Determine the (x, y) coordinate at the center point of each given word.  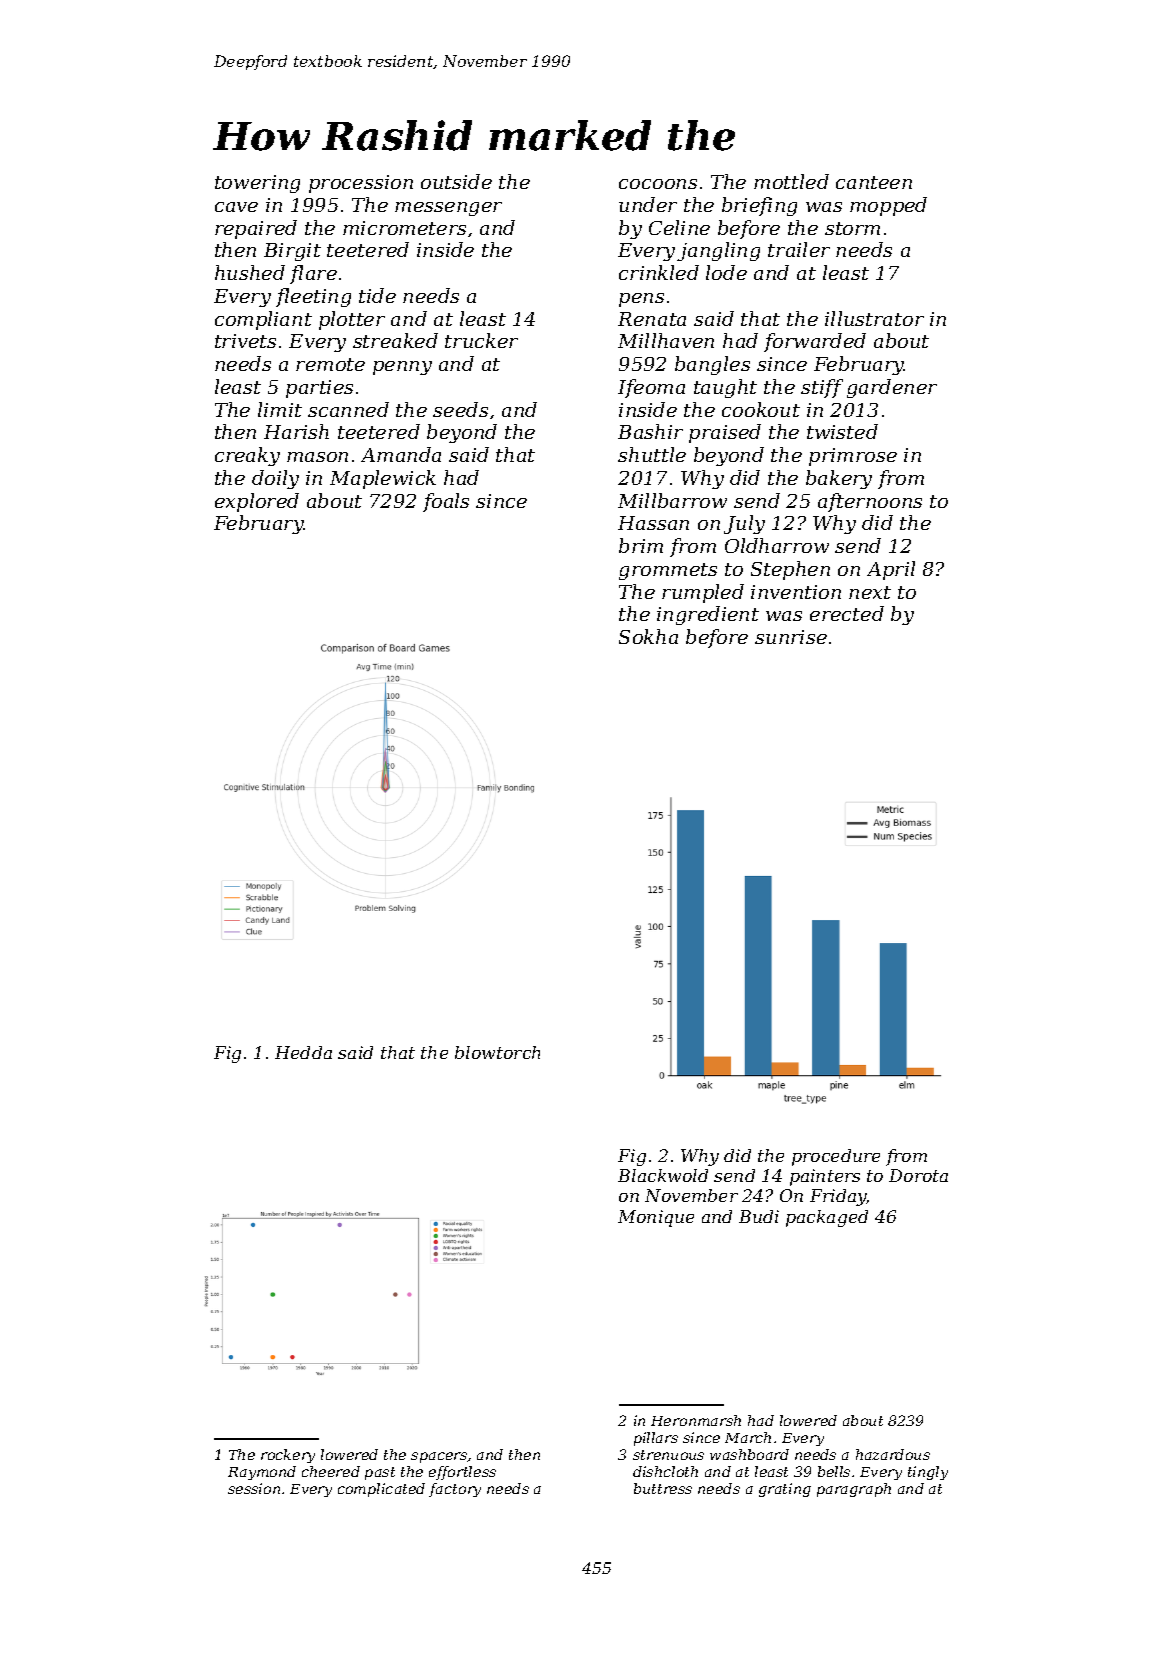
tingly (928, 1473)
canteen (874, 182)
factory (455, 1490)
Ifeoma (651, 388)
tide (377, 295)
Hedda (303, 1052)
